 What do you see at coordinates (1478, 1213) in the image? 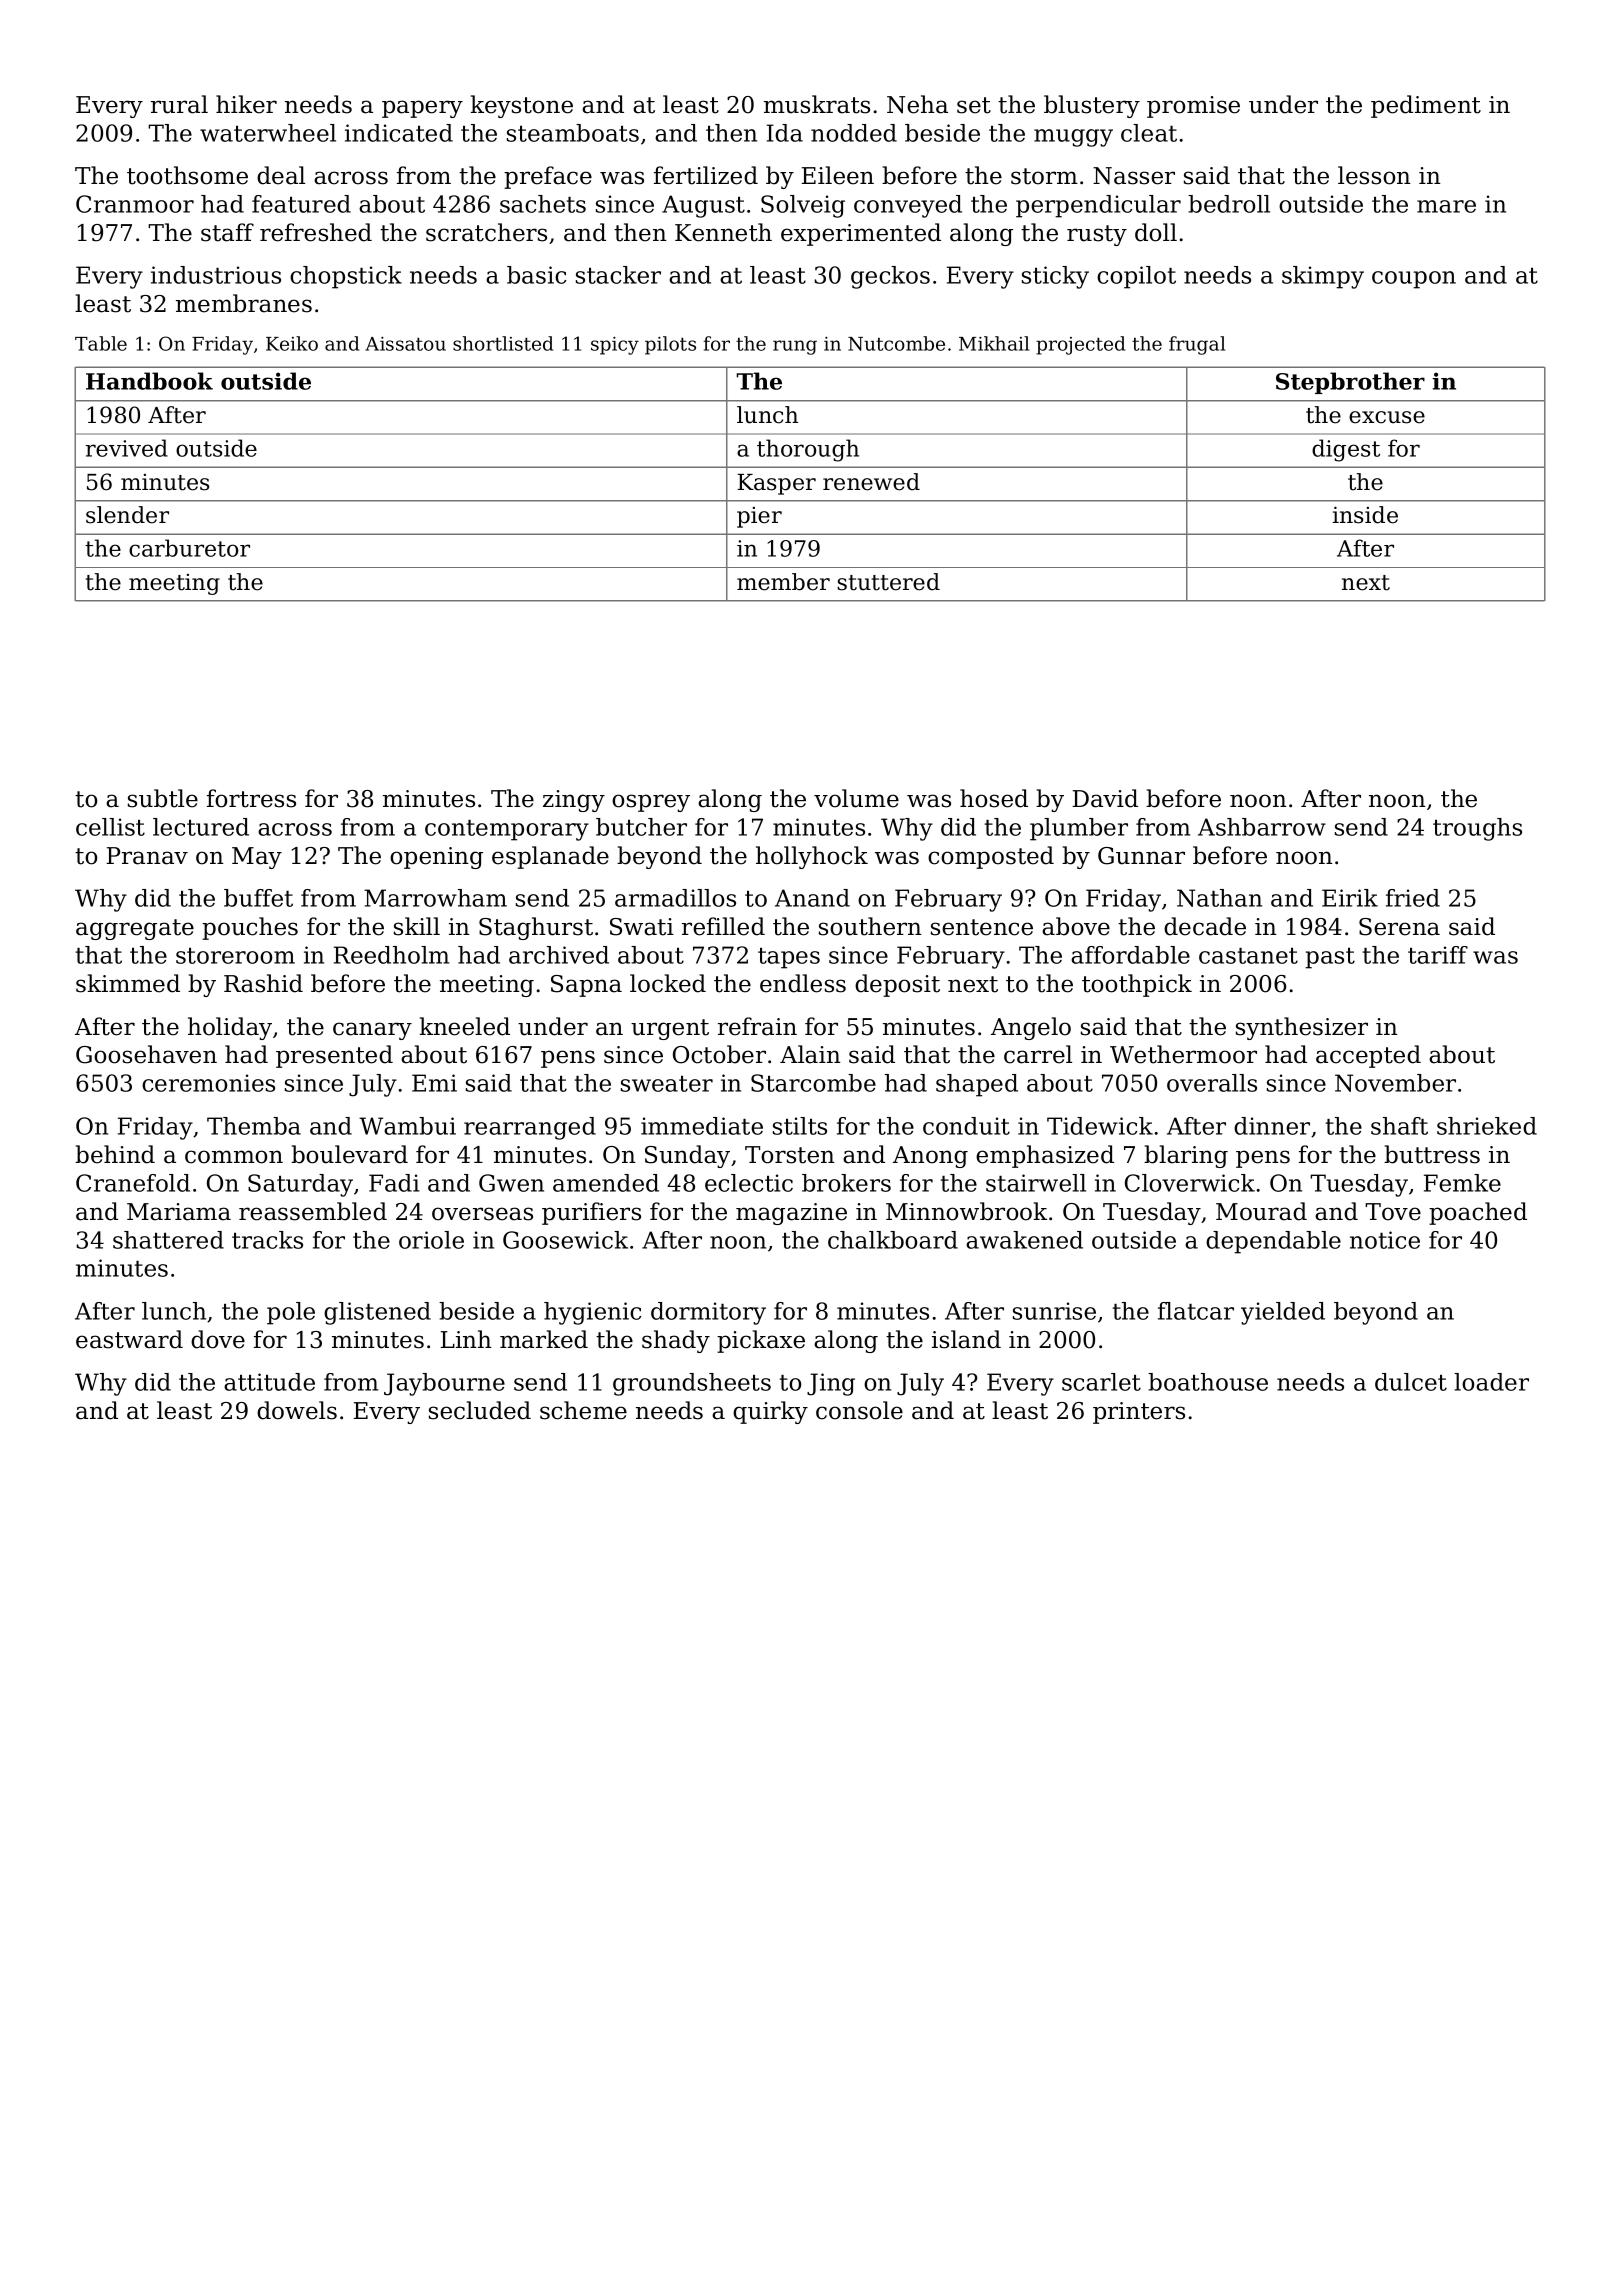
I see `poached` at bounding box center [1478, 1213].
